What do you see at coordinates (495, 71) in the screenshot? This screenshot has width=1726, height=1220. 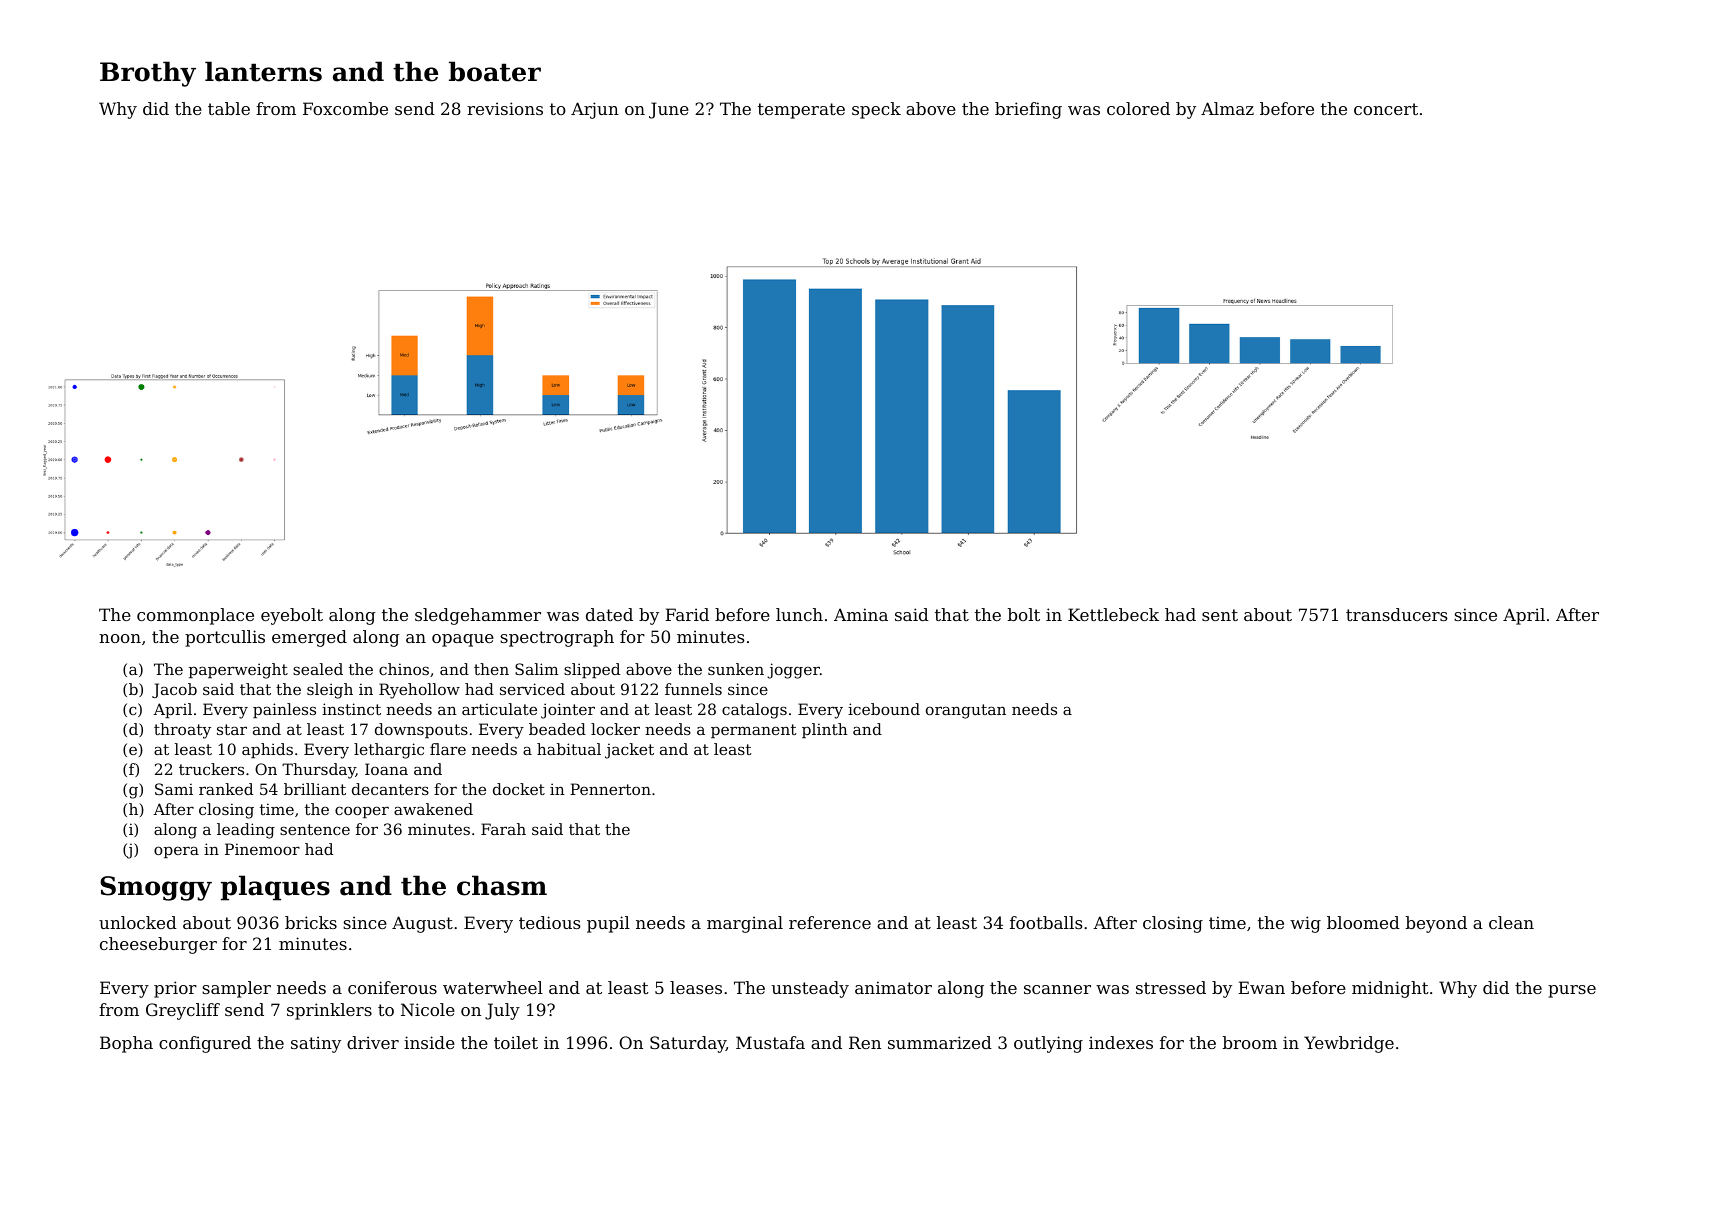 I see `boater` at bounding box center [495, 71].
